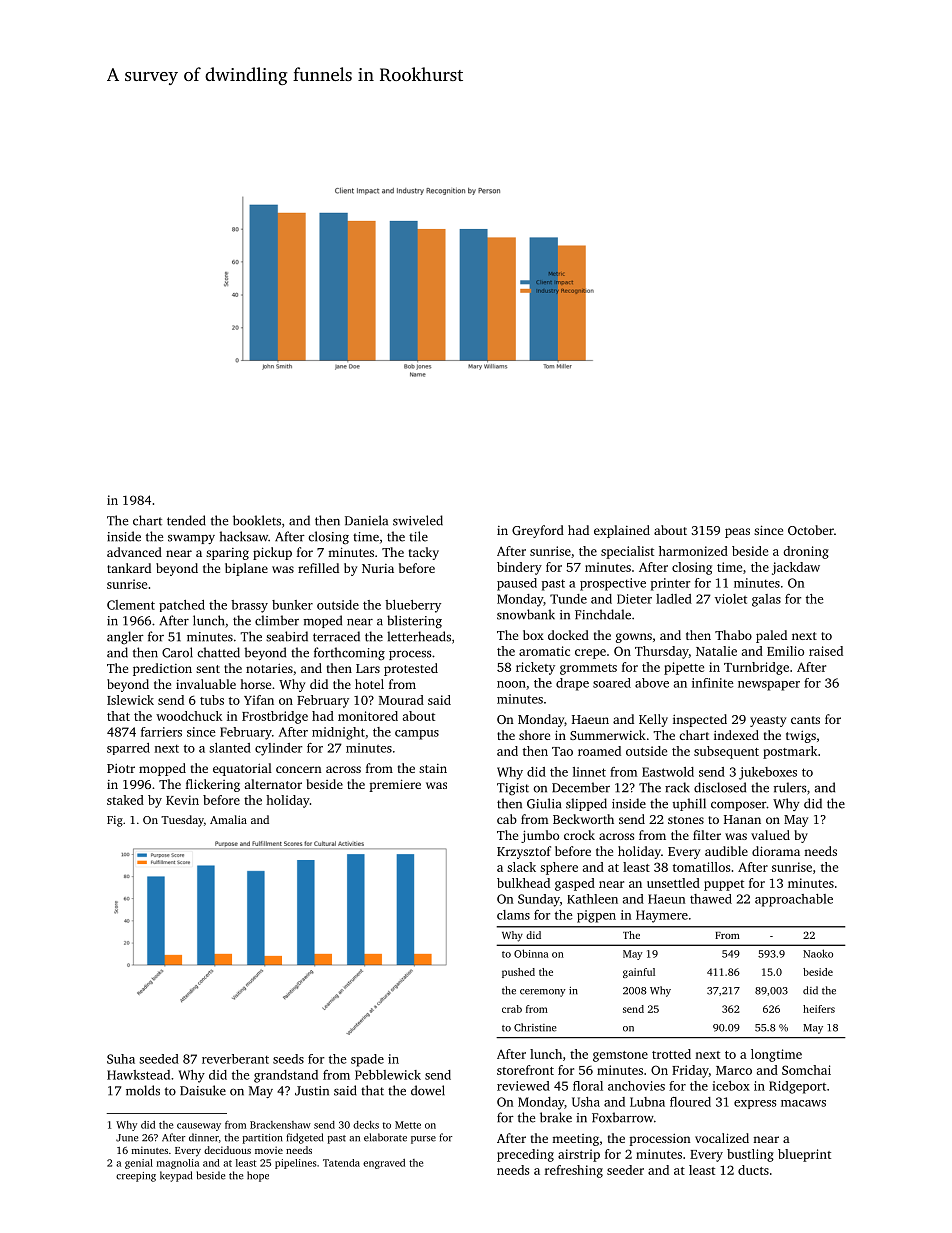  I want to click on unsettled, so click(673, 883).
